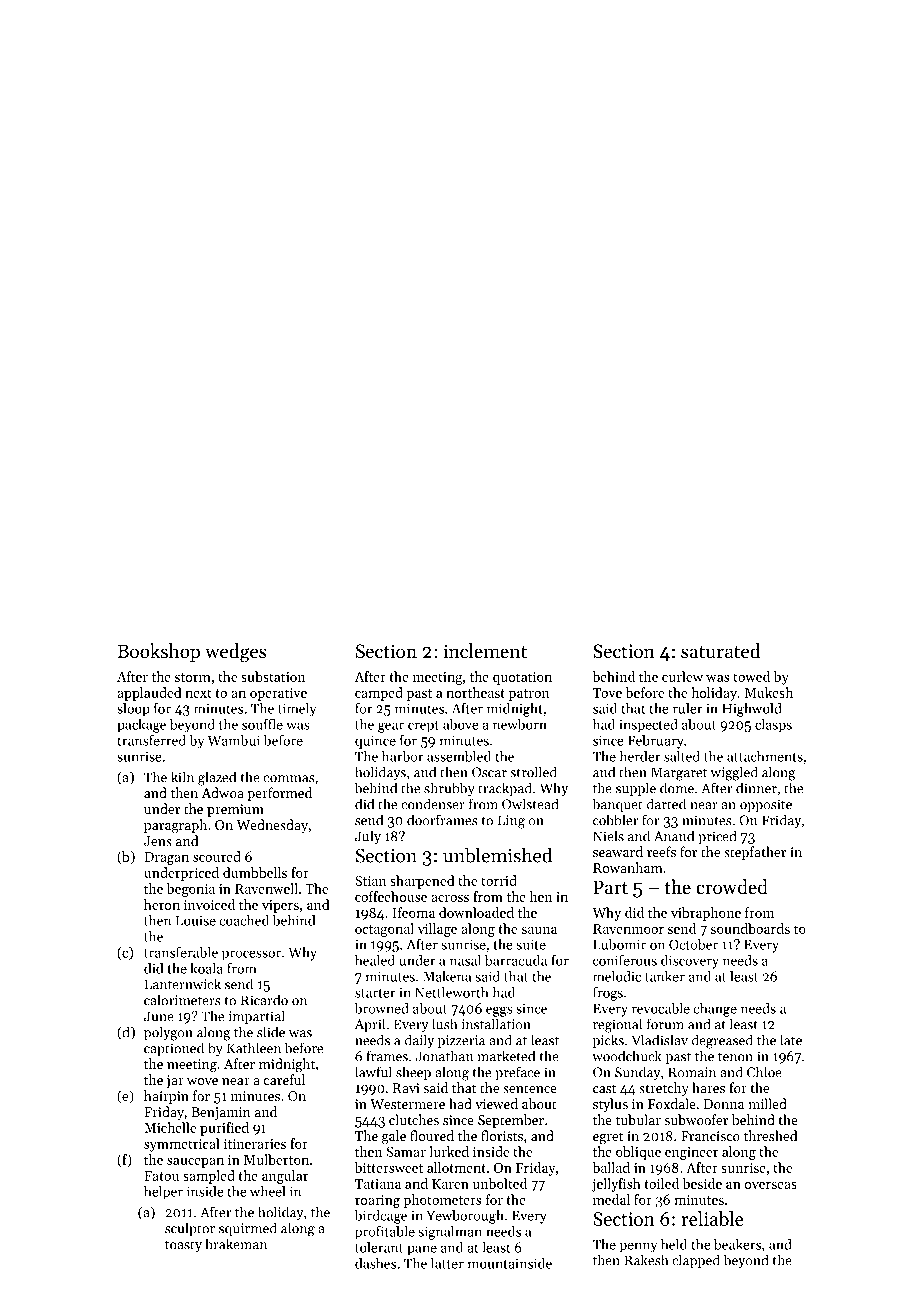 The height and width of the page is (1308, 924). Describe the element at coordinates (447, 1263) in the page. I see `latter` at that location.
